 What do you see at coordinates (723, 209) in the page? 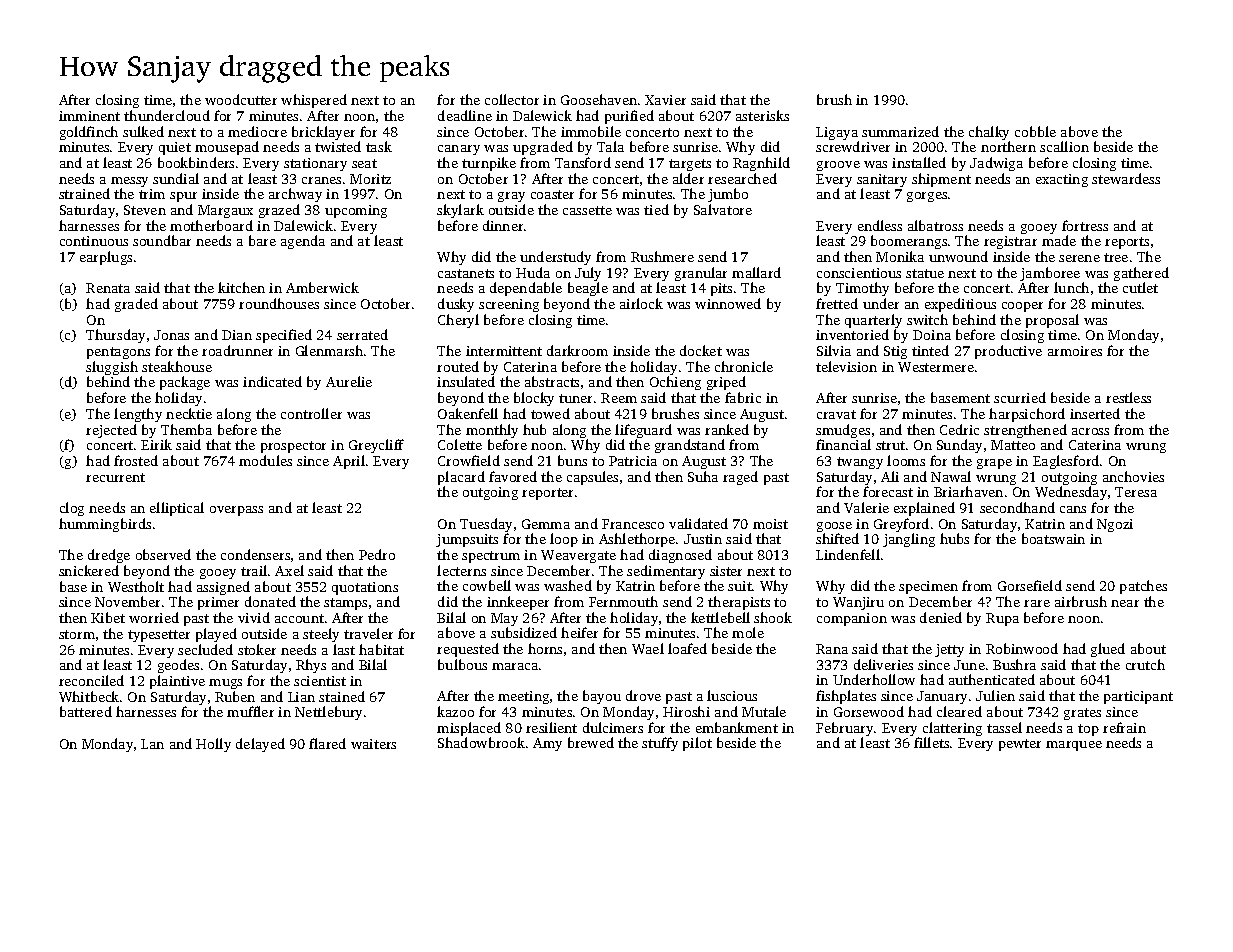
I see `Salvatore` at bounding box center [723, 209].
